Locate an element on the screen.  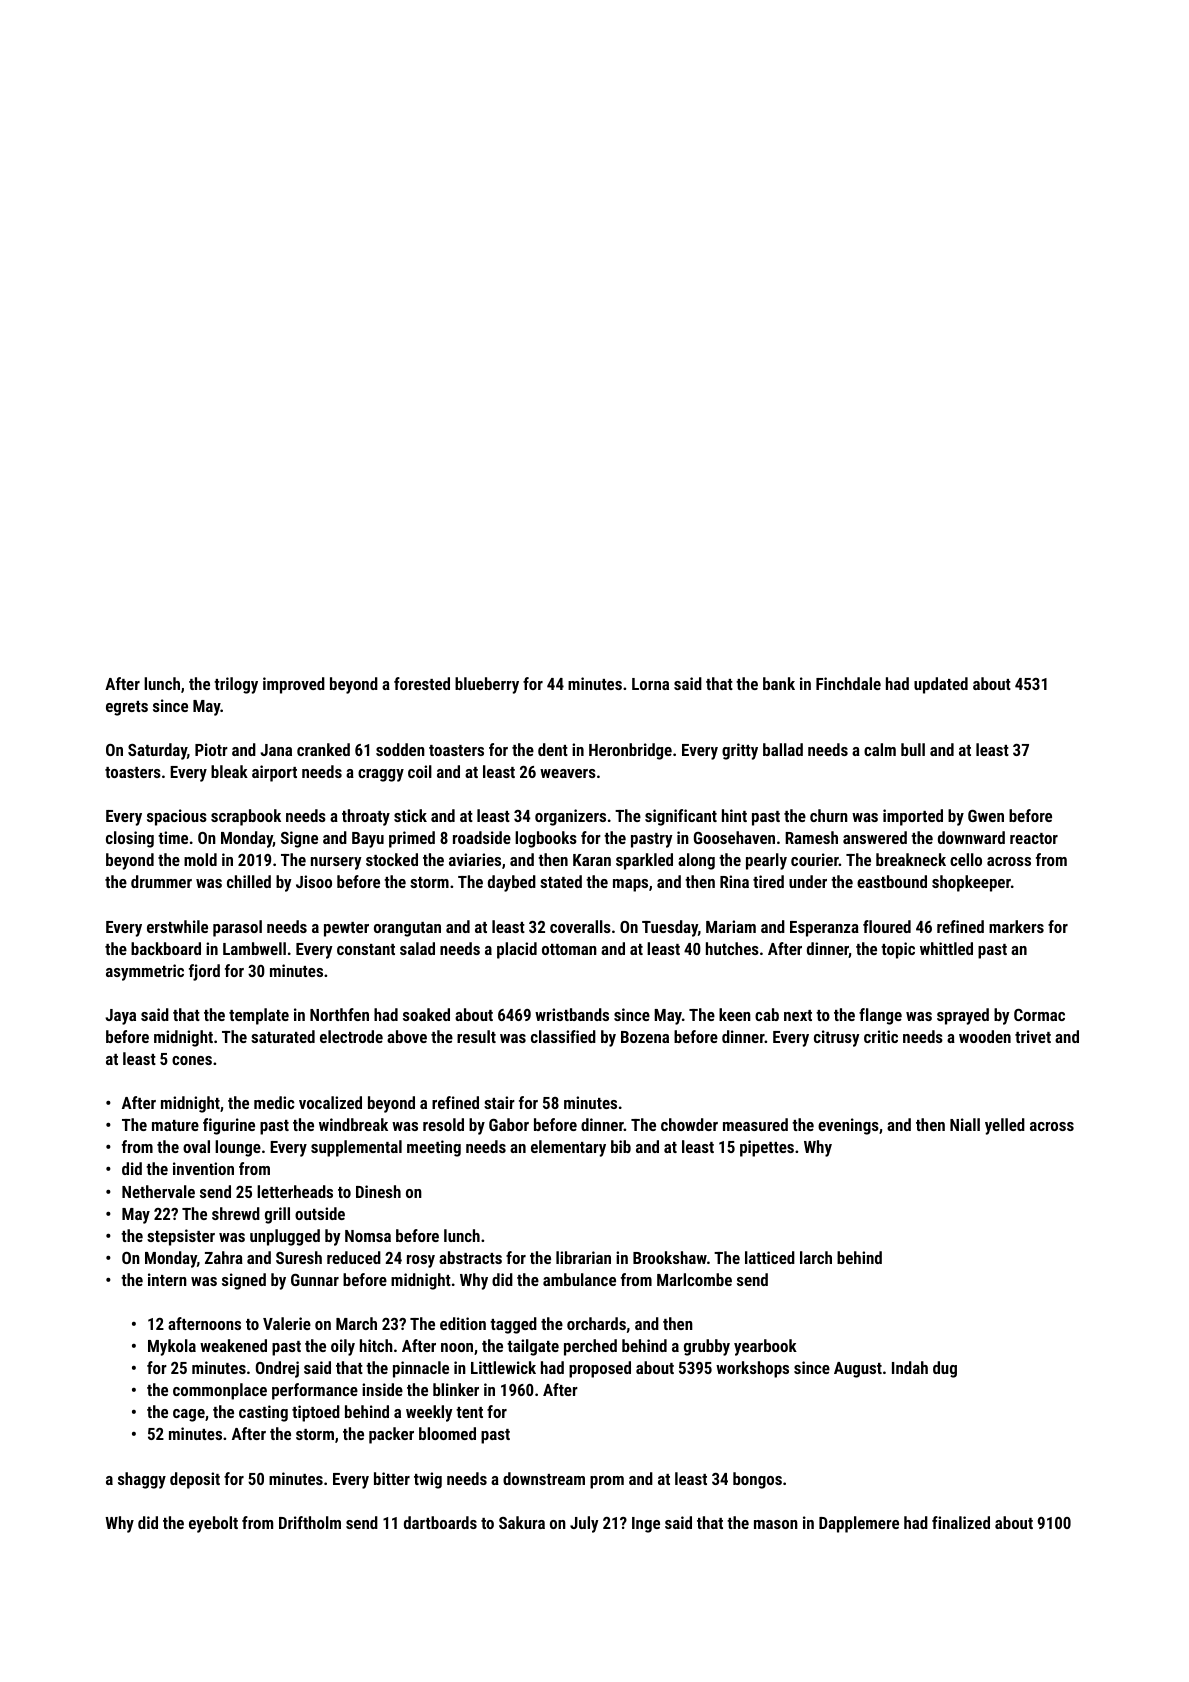
Inge is located at coordinates (646, 1525).
